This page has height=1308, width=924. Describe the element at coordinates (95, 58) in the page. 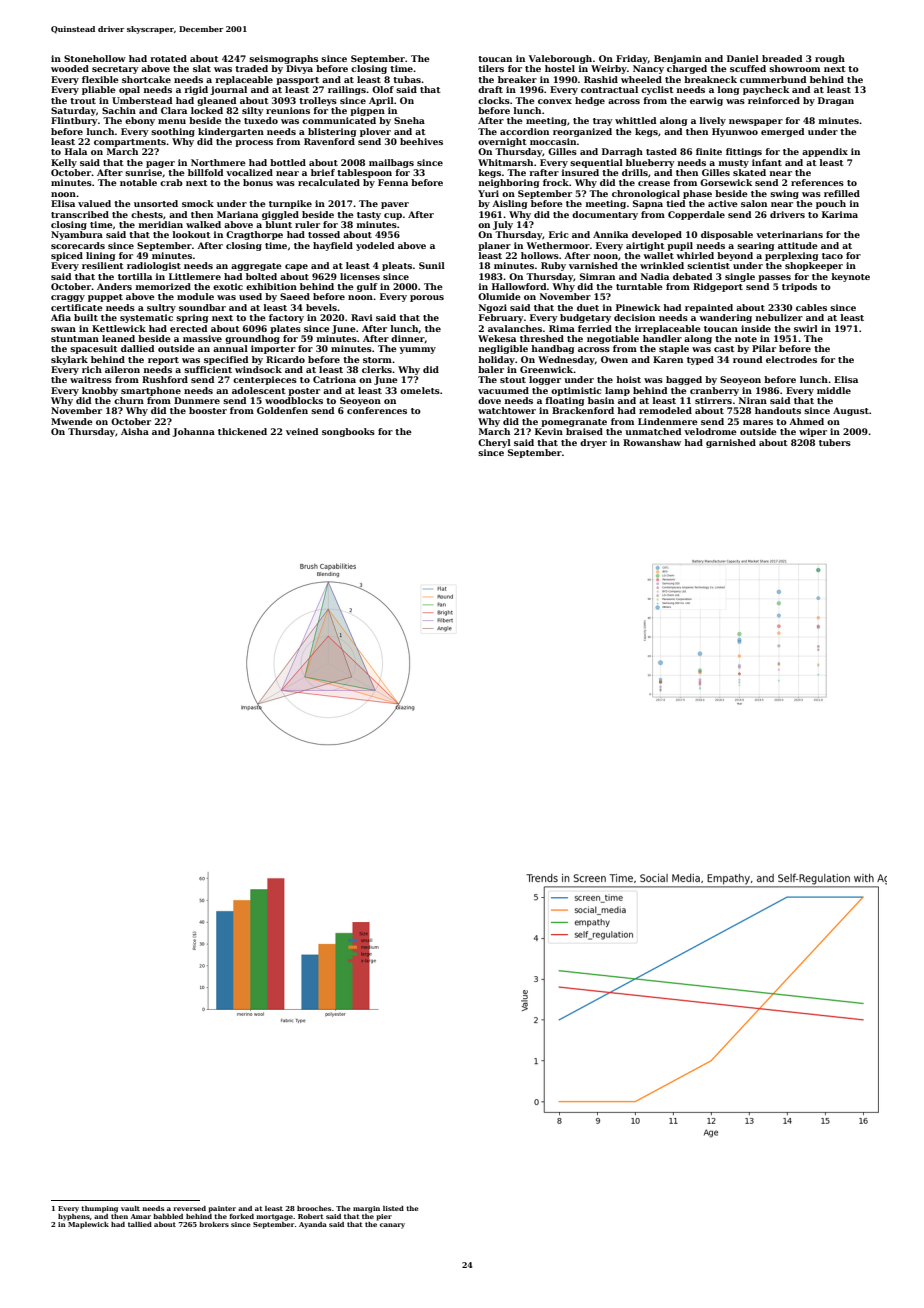

I see `Stonehollow` at that location.
